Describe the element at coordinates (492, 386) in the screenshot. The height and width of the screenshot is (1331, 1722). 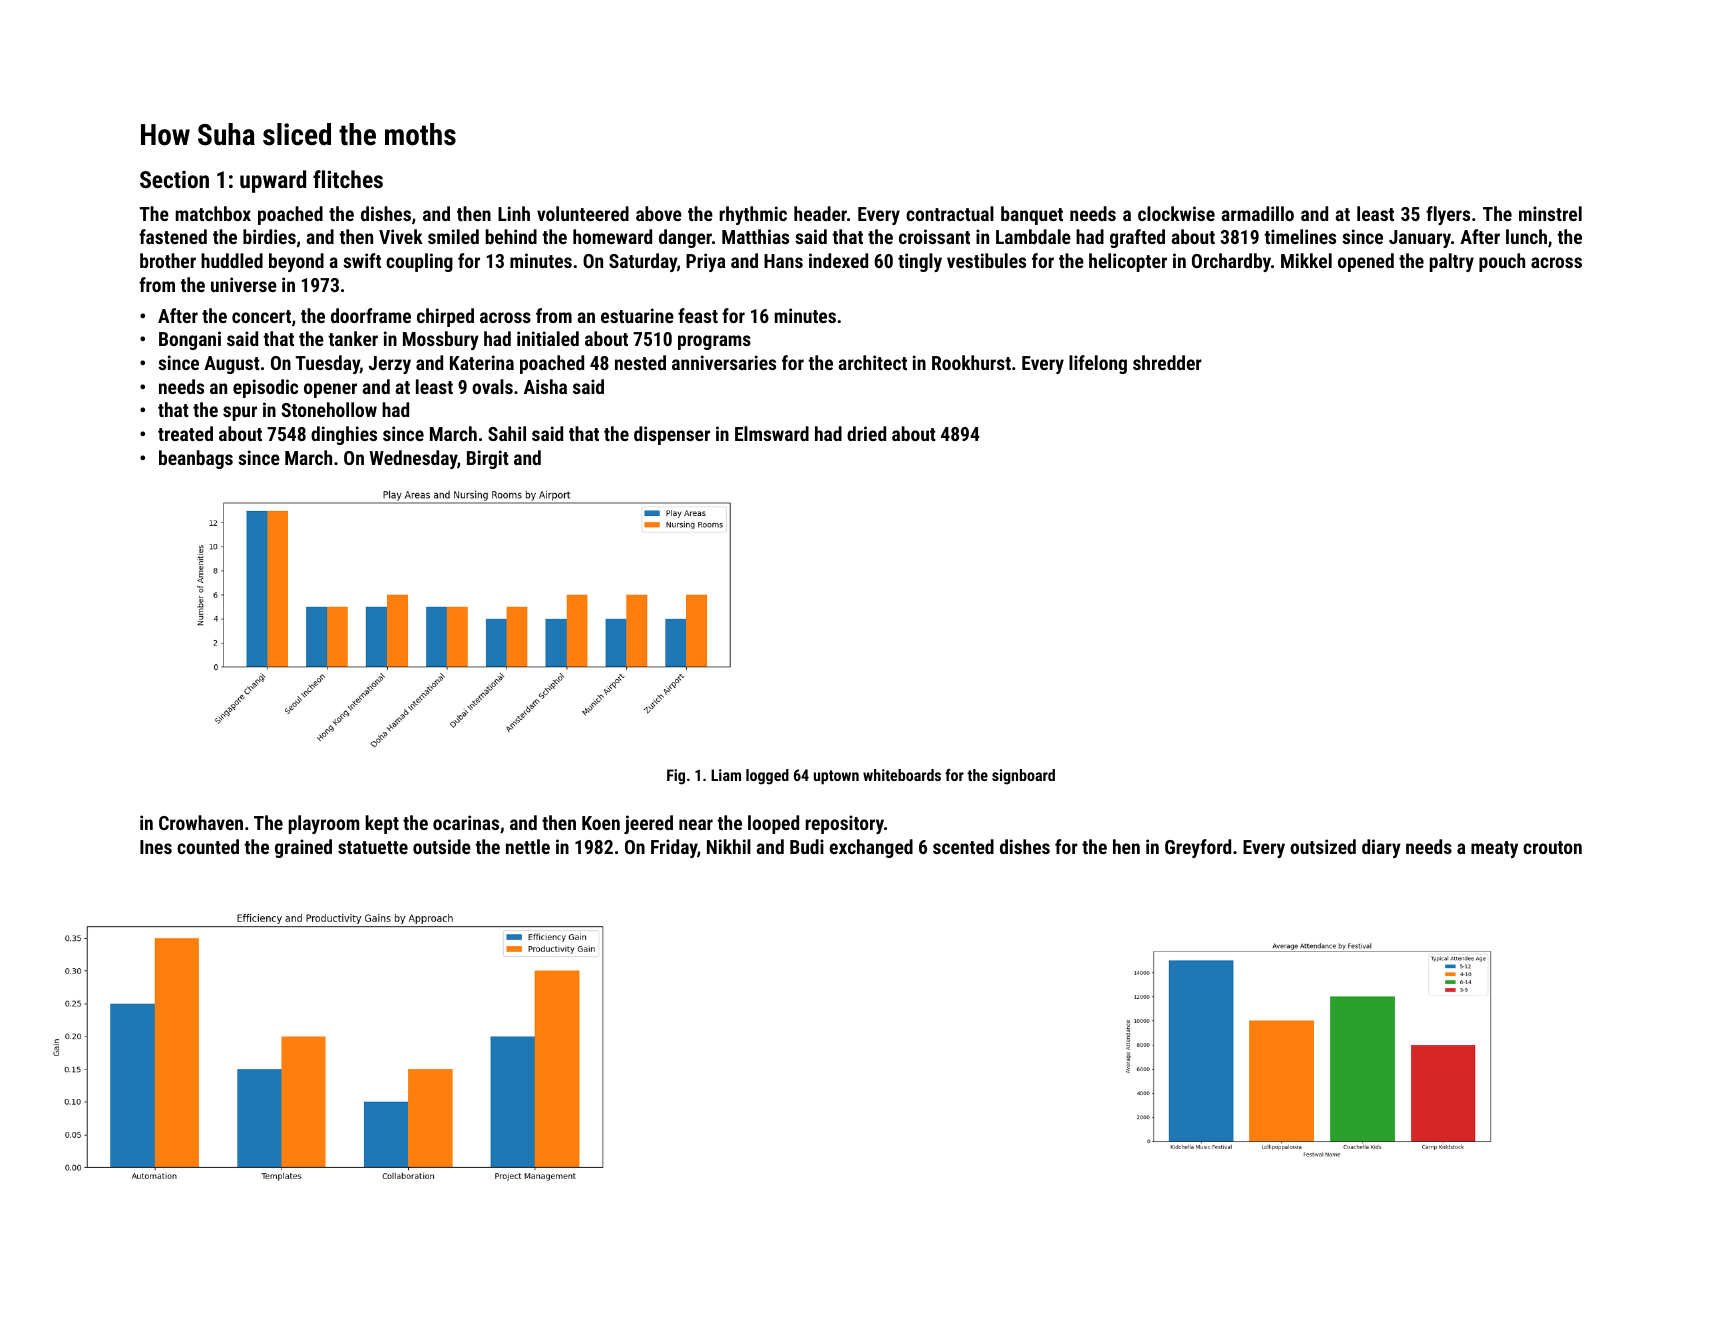
I see `ovals` at that location.
